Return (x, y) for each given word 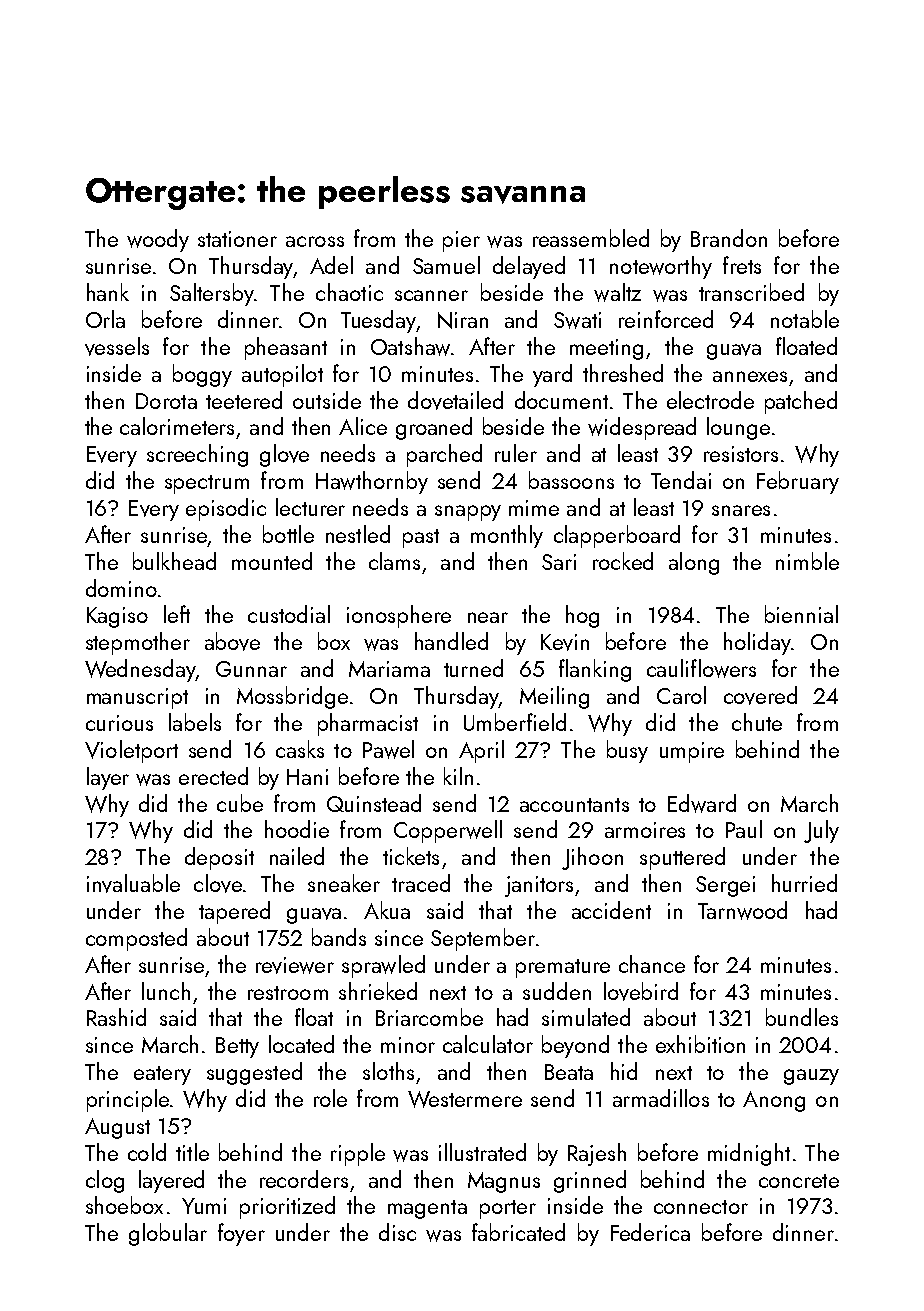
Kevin (565, 642)
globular (168, 1234)
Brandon (729, 238)
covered (760, 695)
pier (461, 241)
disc (397, 1232)
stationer (237, 239)
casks (300, 749)
